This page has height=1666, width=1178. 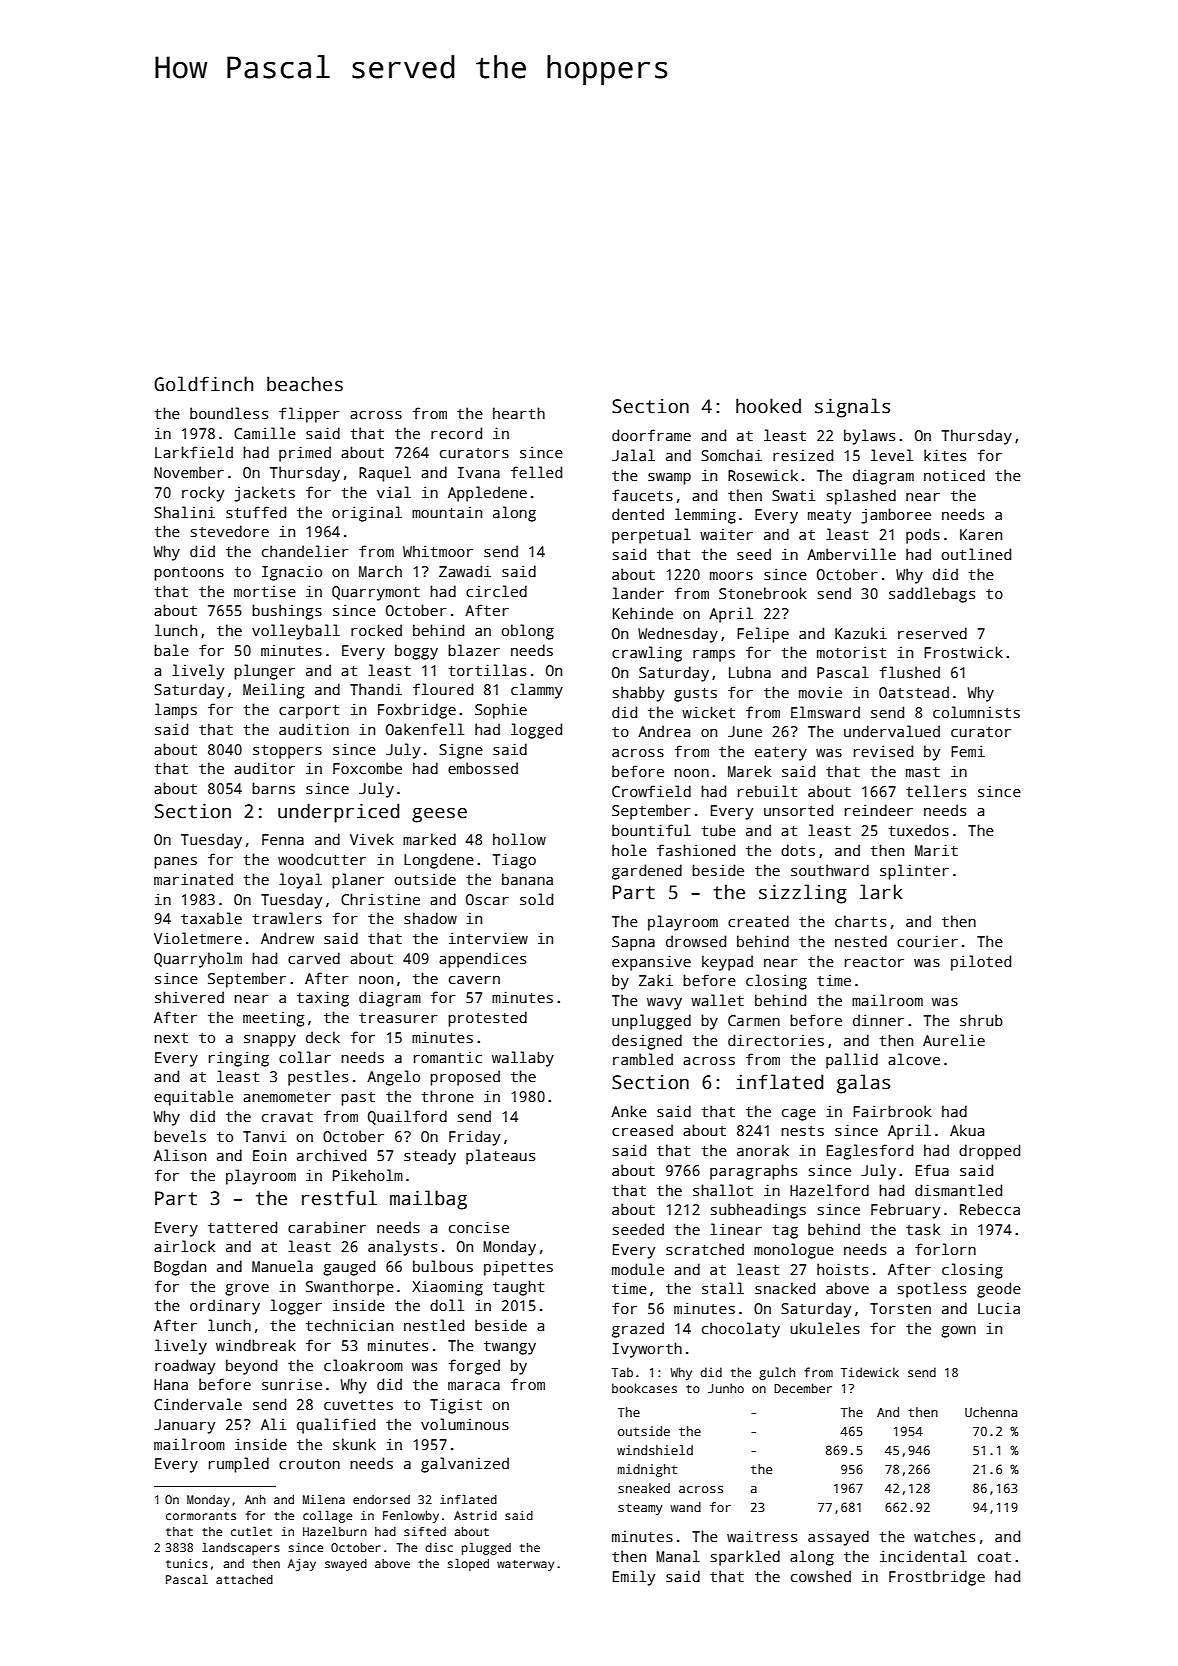 I want to click on tunics, so click(x=187, y=1563).
